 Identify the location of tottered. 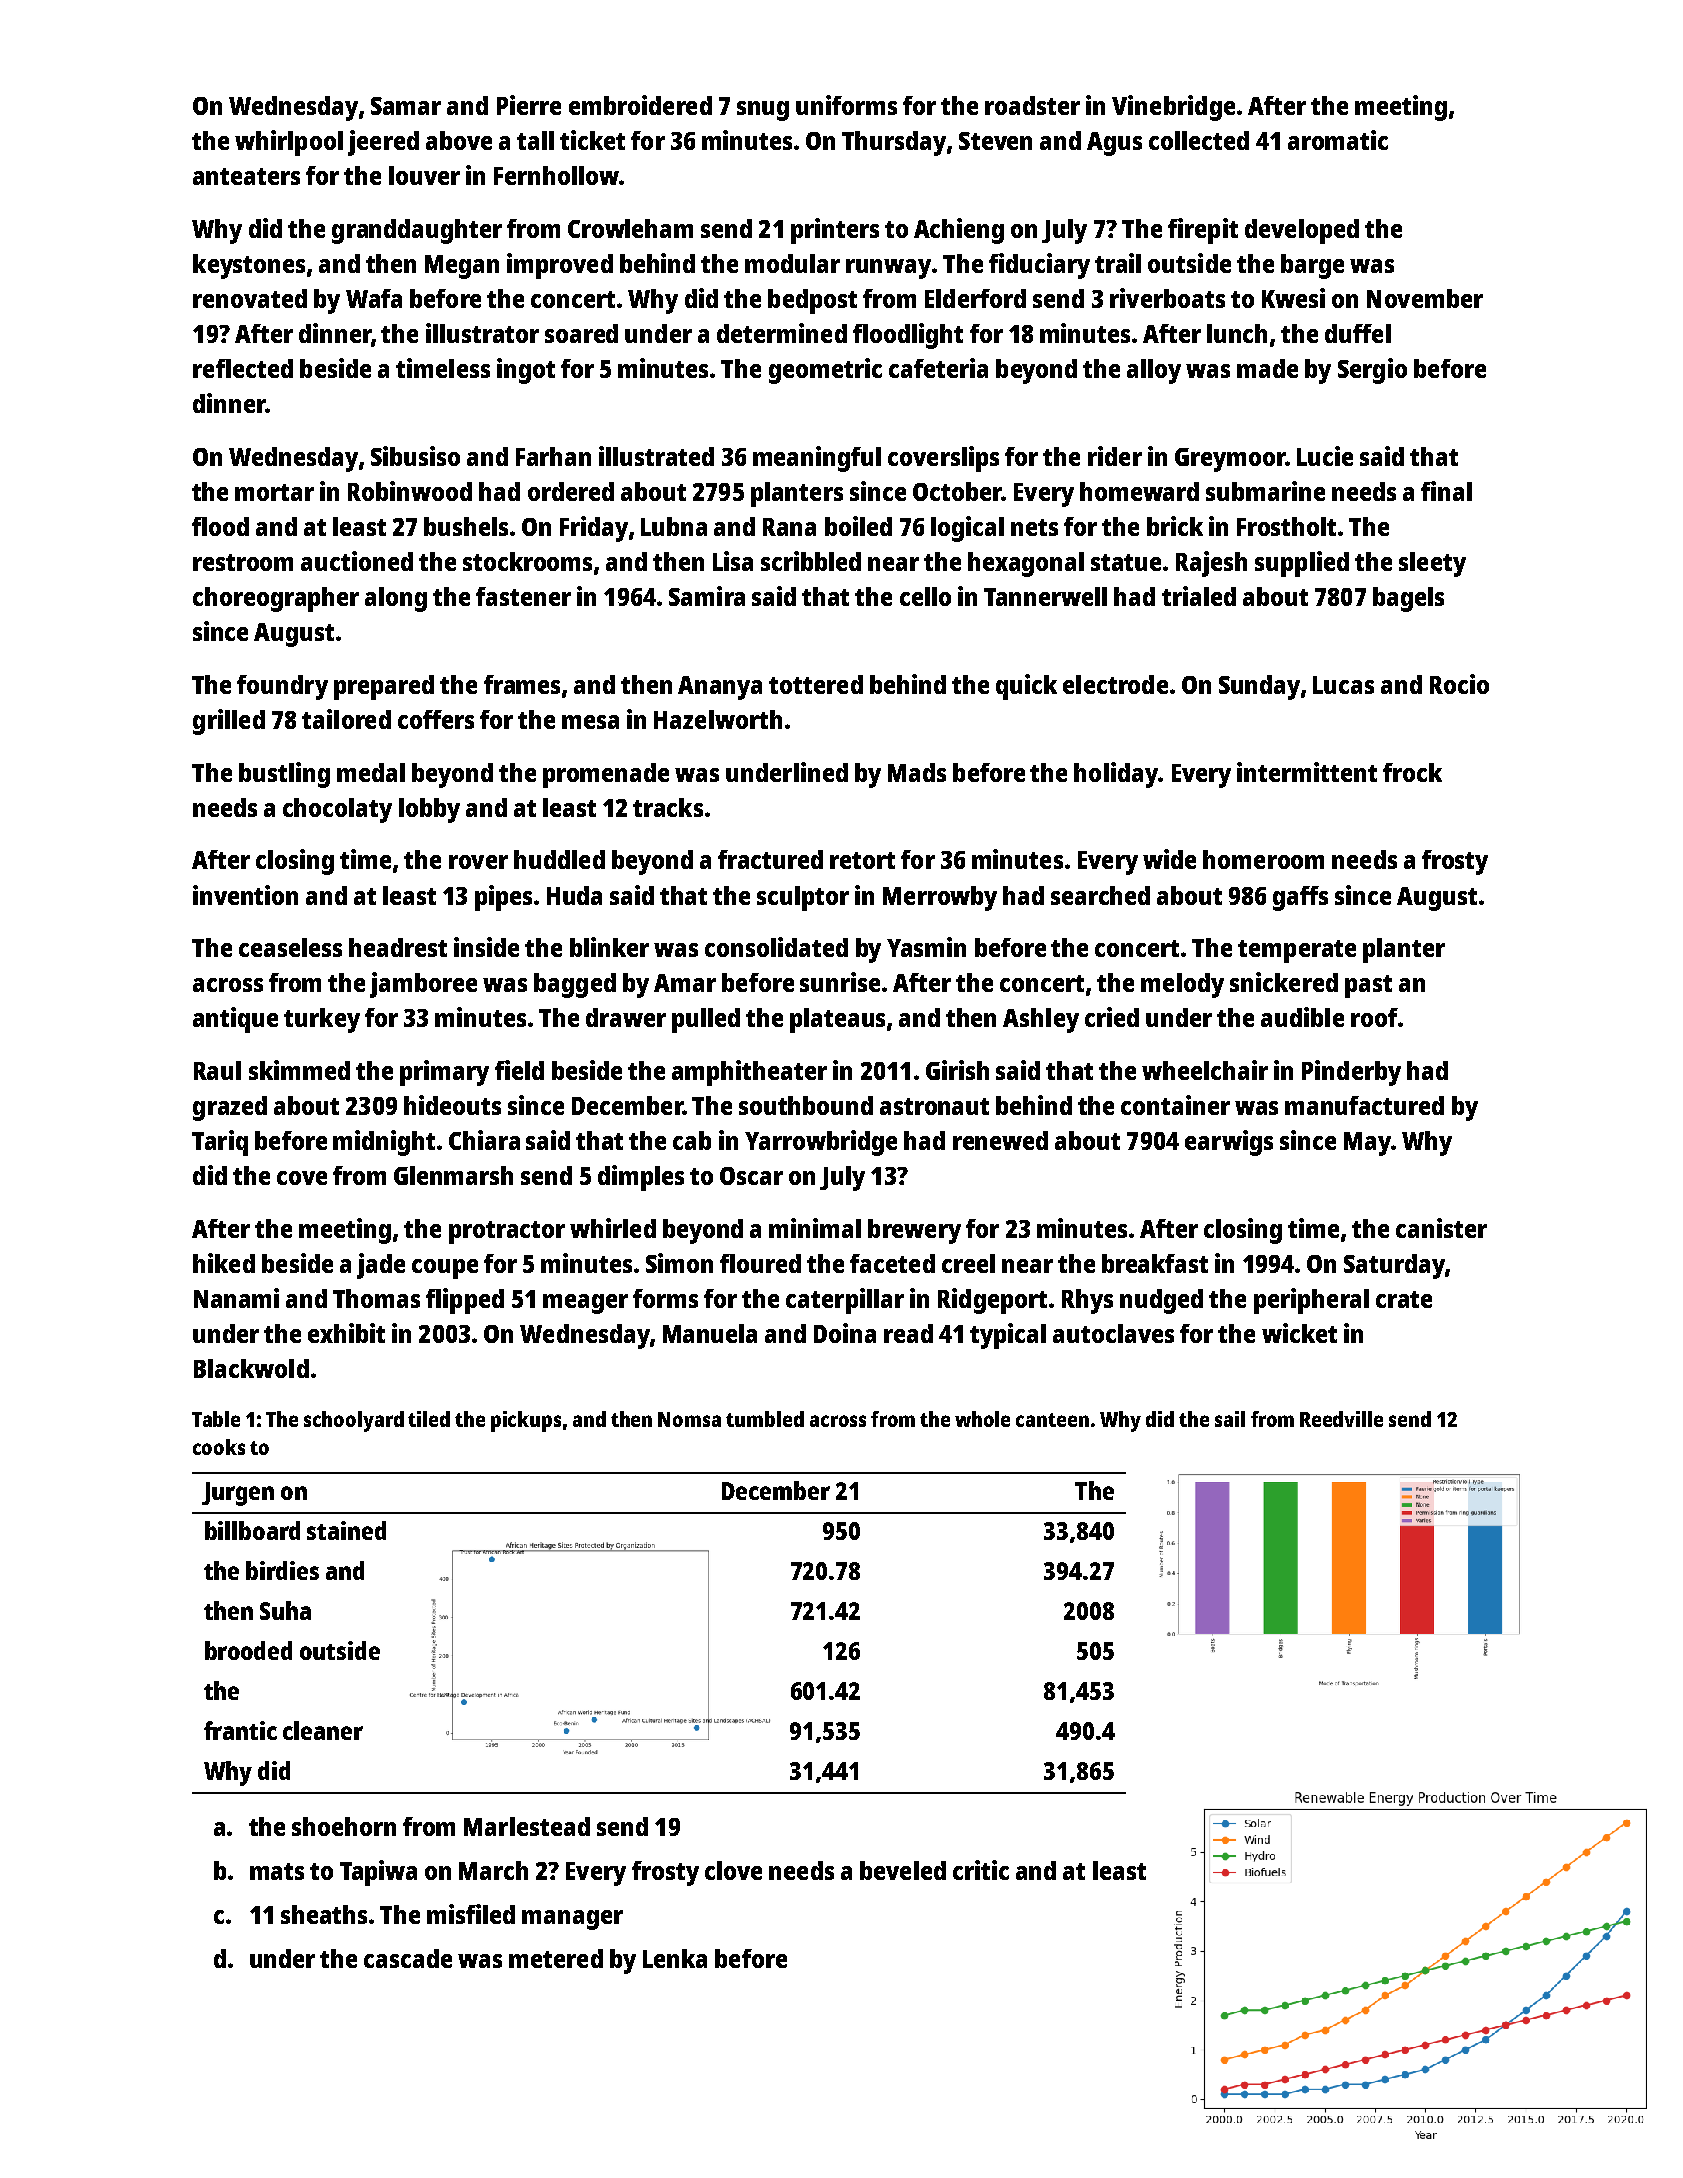
(816, 684).
